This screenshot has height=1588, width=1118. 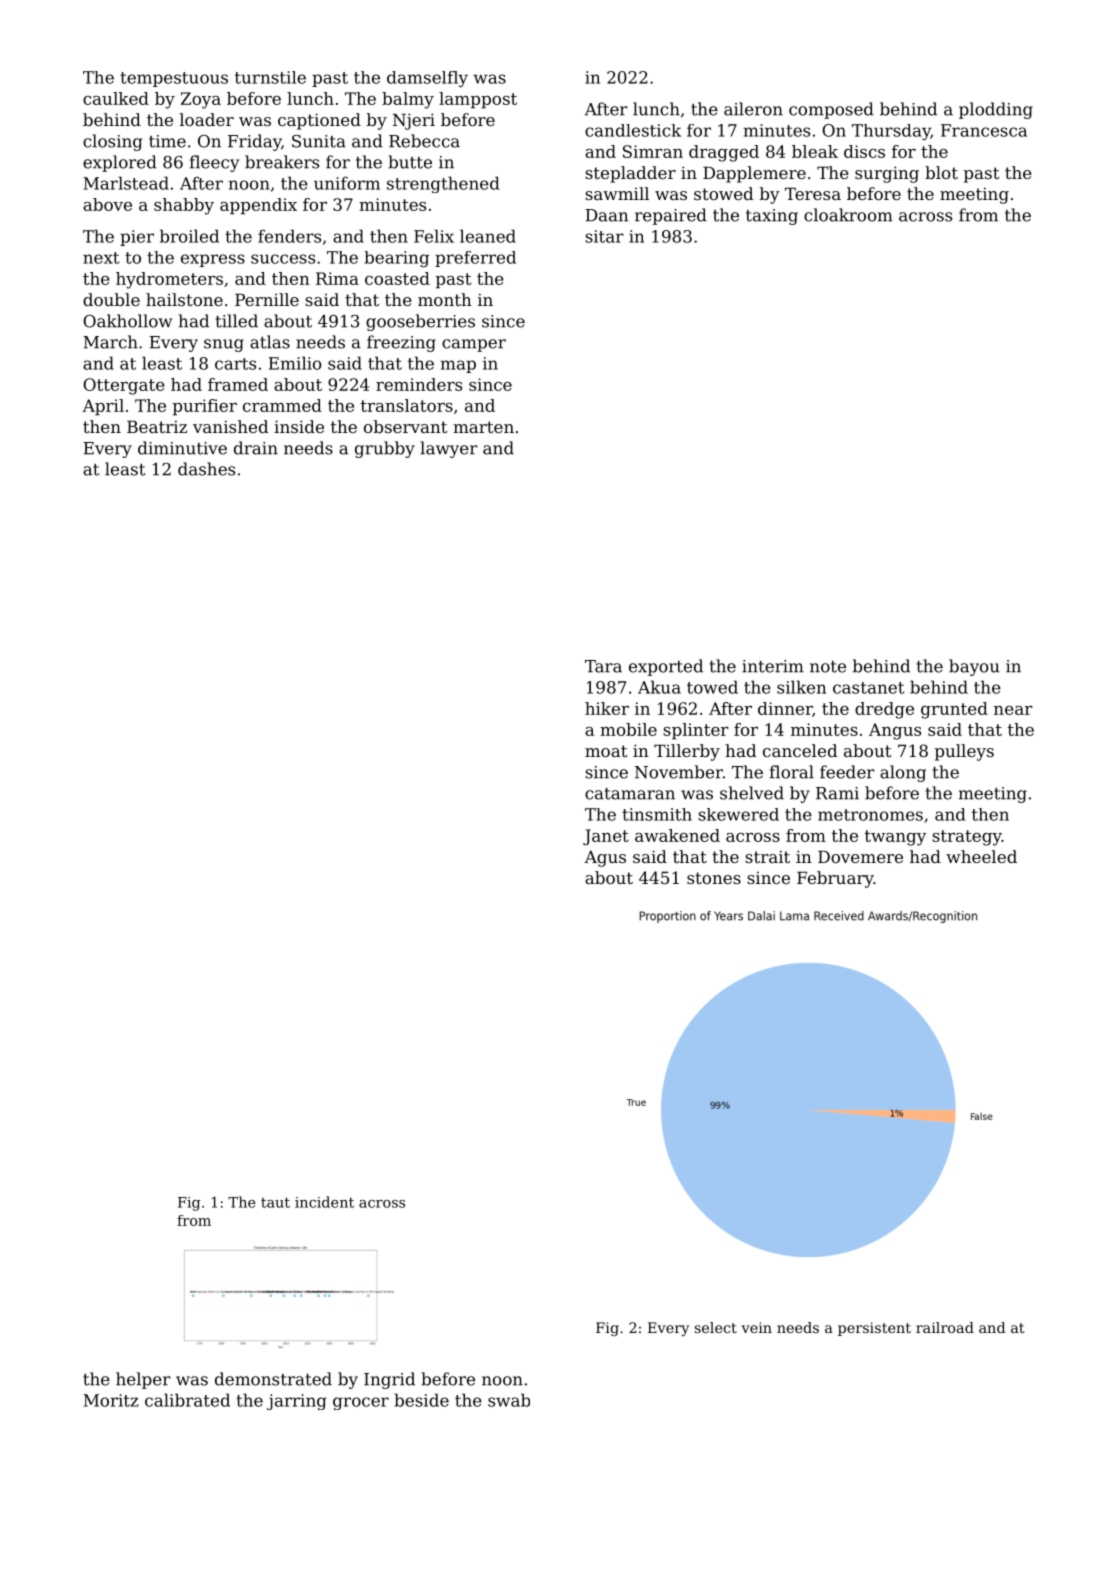 I want to click on swab, so click(x=509, y=1400).
